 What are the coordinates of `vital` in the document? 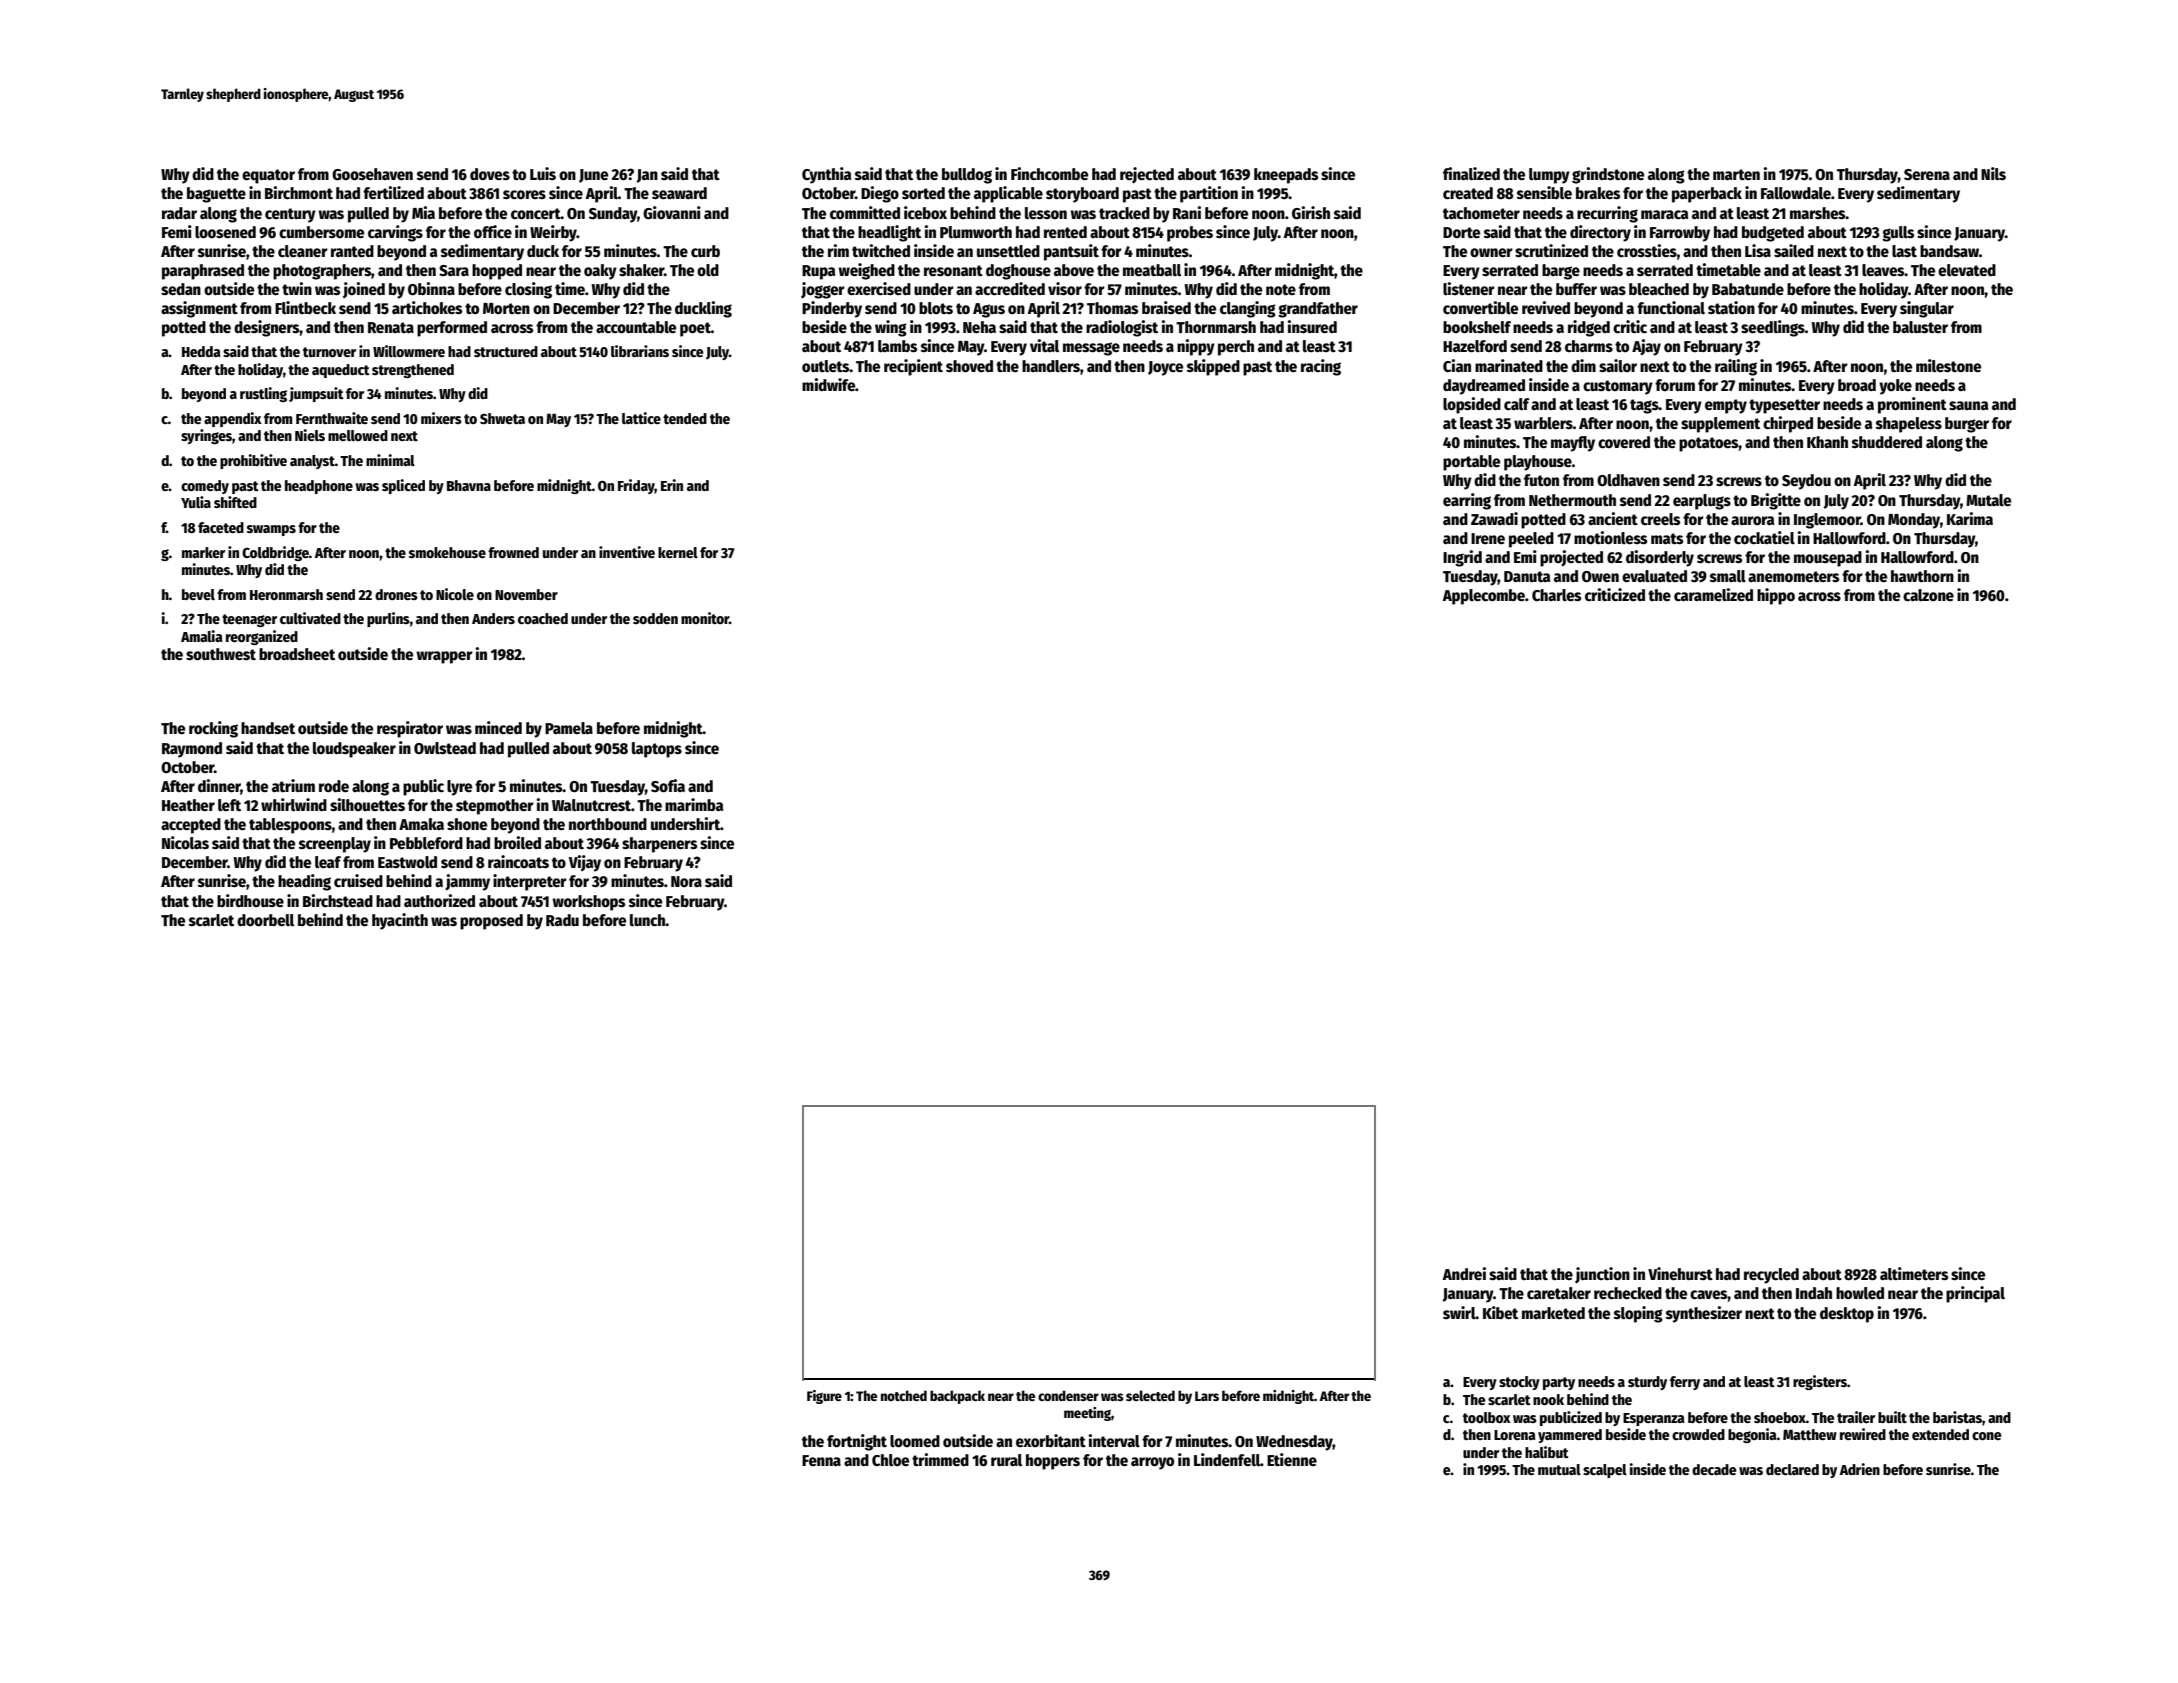 It's located at (1044, 345).
